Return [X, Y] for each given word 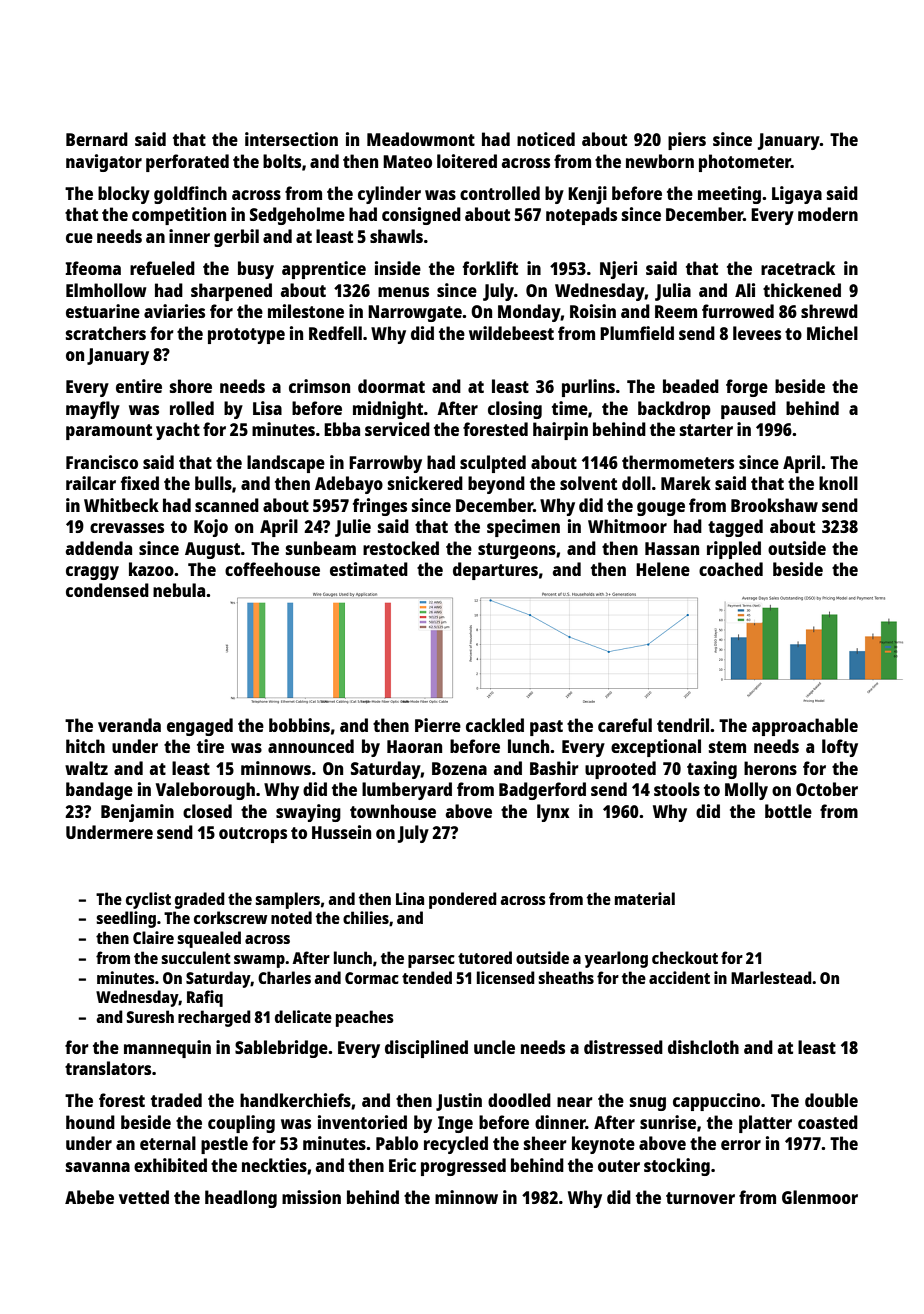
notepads [581, 216]
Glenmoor [820, 1197]
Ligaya [797, 195]
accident [679, 977]
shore [191, 386]
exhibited [170, 1165]
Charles [284, 977]
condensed [107, 590]
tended [427, 977]
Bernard [97, 139]
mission [311, 1197]
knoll [838, 483]
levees [757, 333]
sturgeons [517, 551]
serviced [397, 429]
